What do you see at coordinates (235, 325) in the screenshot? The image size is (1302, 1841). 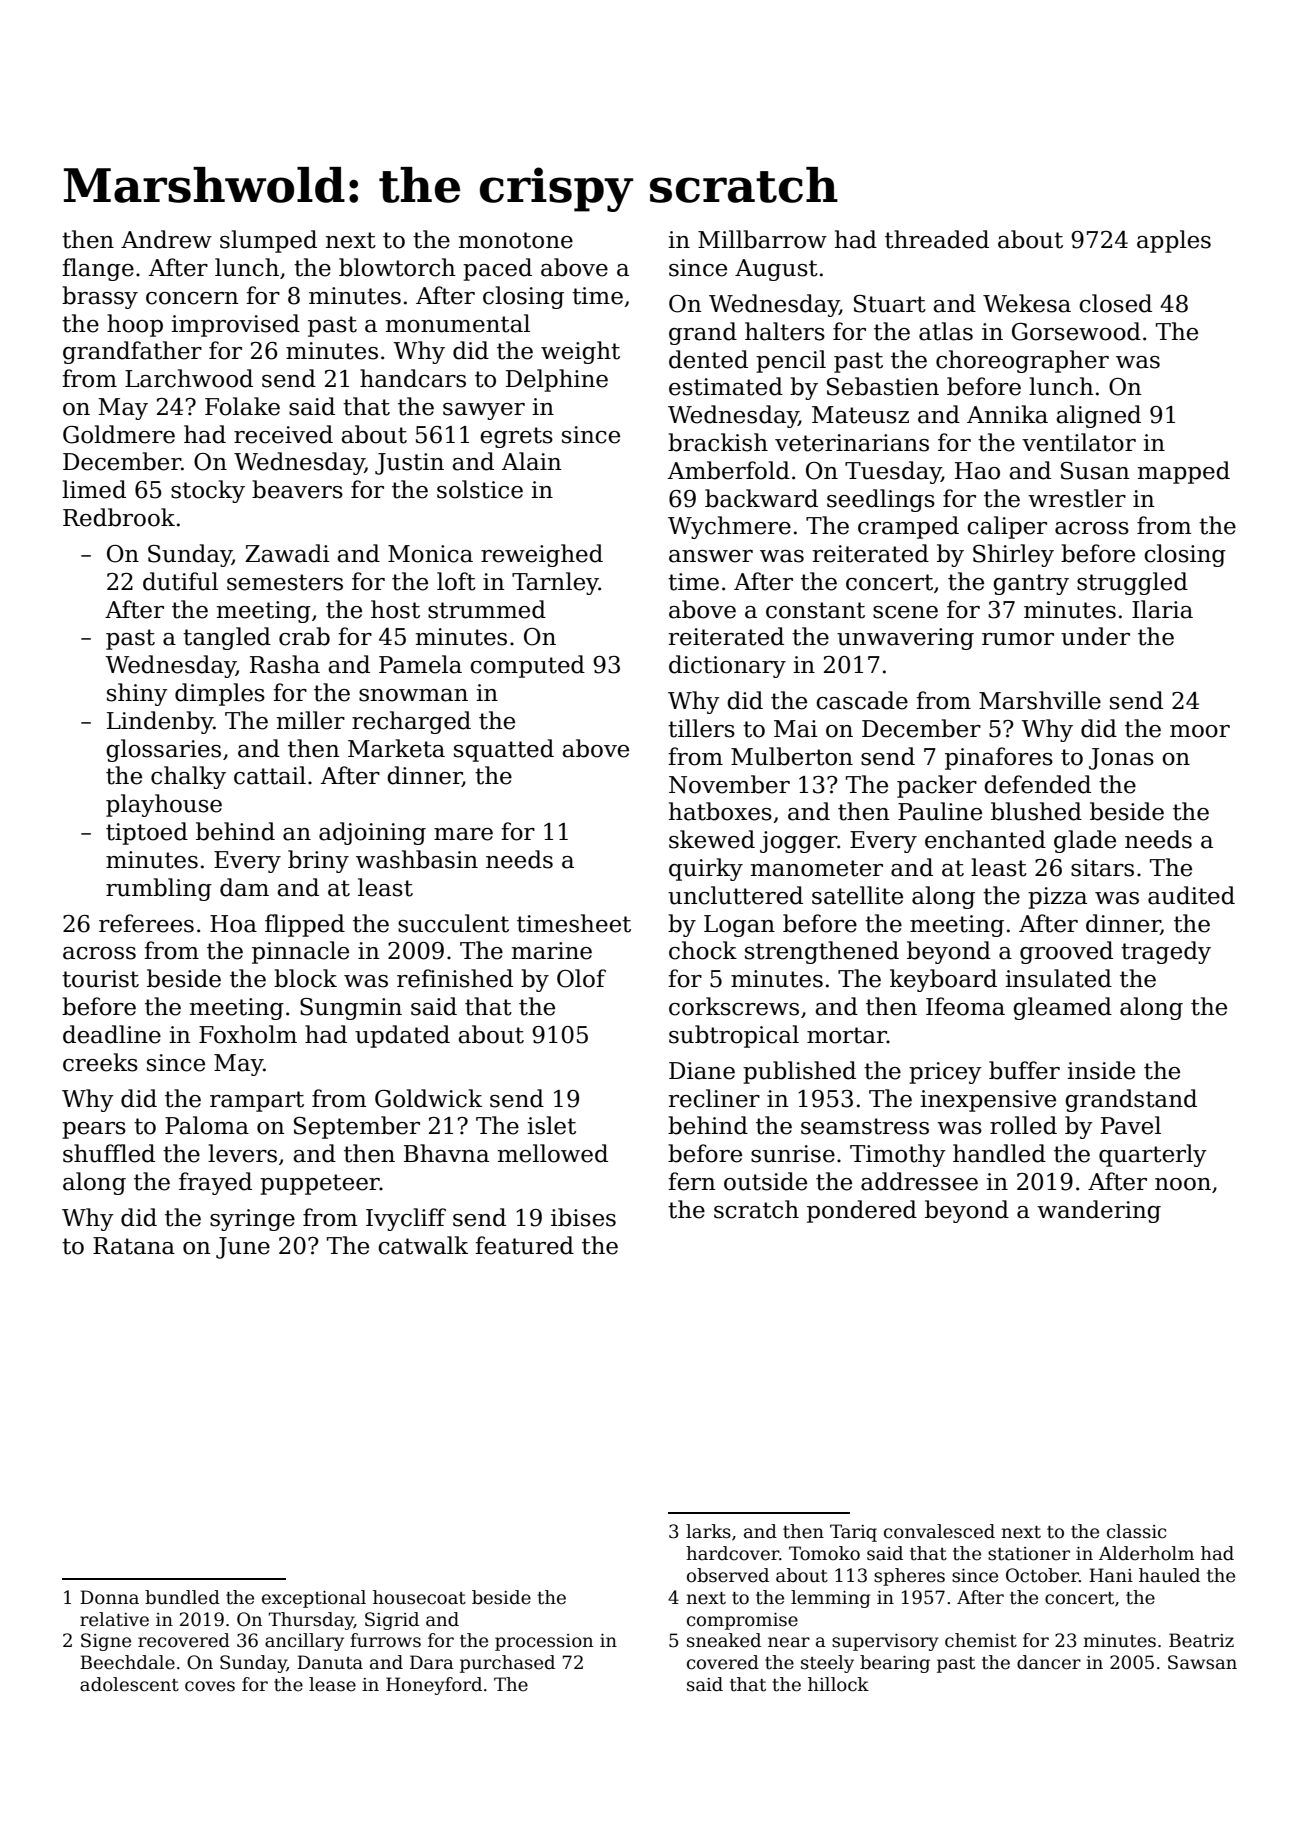 I see `improvised` at bounding box center [235, 325].
